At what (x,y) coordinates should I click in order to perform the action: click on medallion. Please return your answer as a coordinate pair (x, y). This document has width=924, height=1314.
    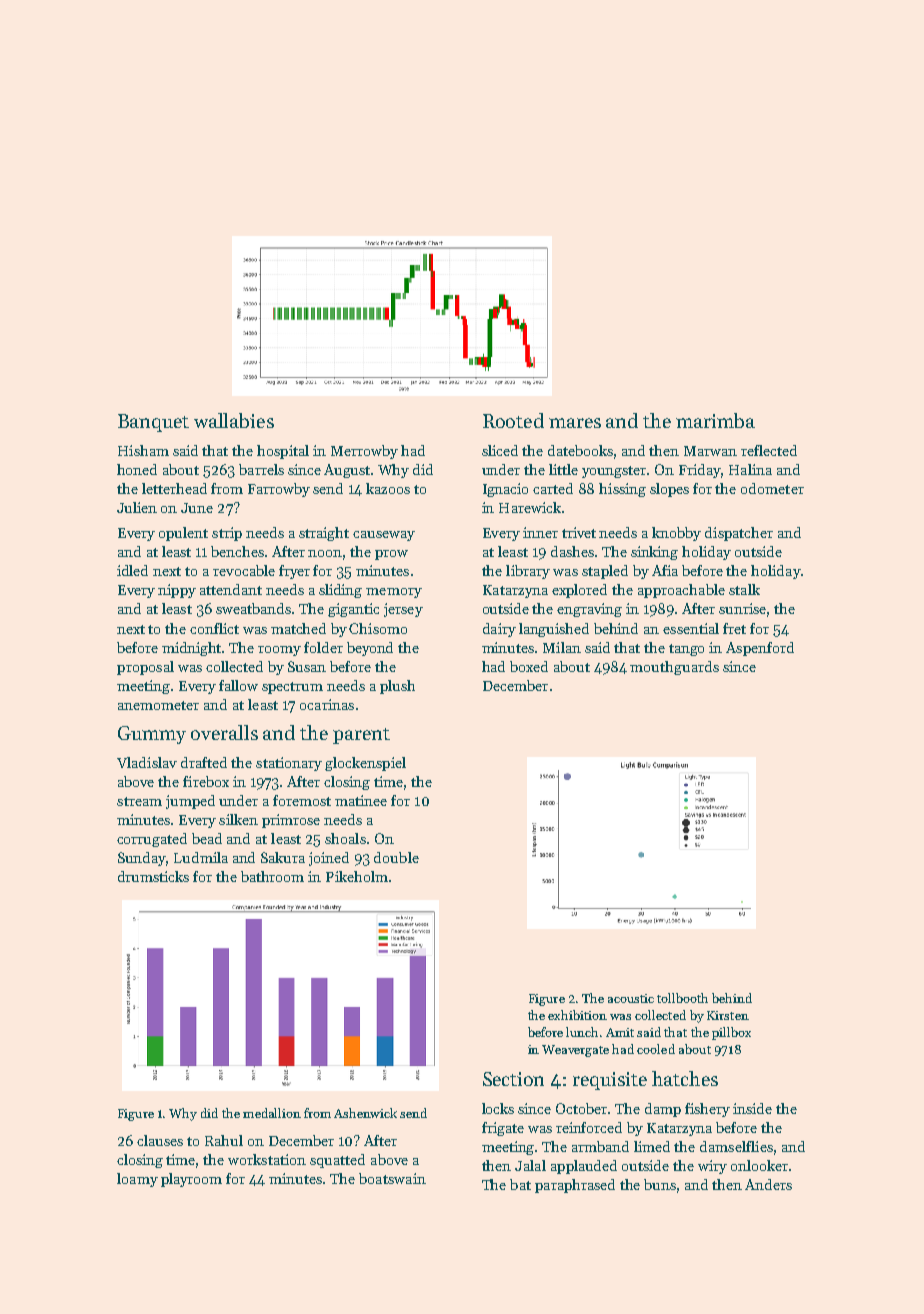
    Looking at the image, I should click on (272, 1113).
